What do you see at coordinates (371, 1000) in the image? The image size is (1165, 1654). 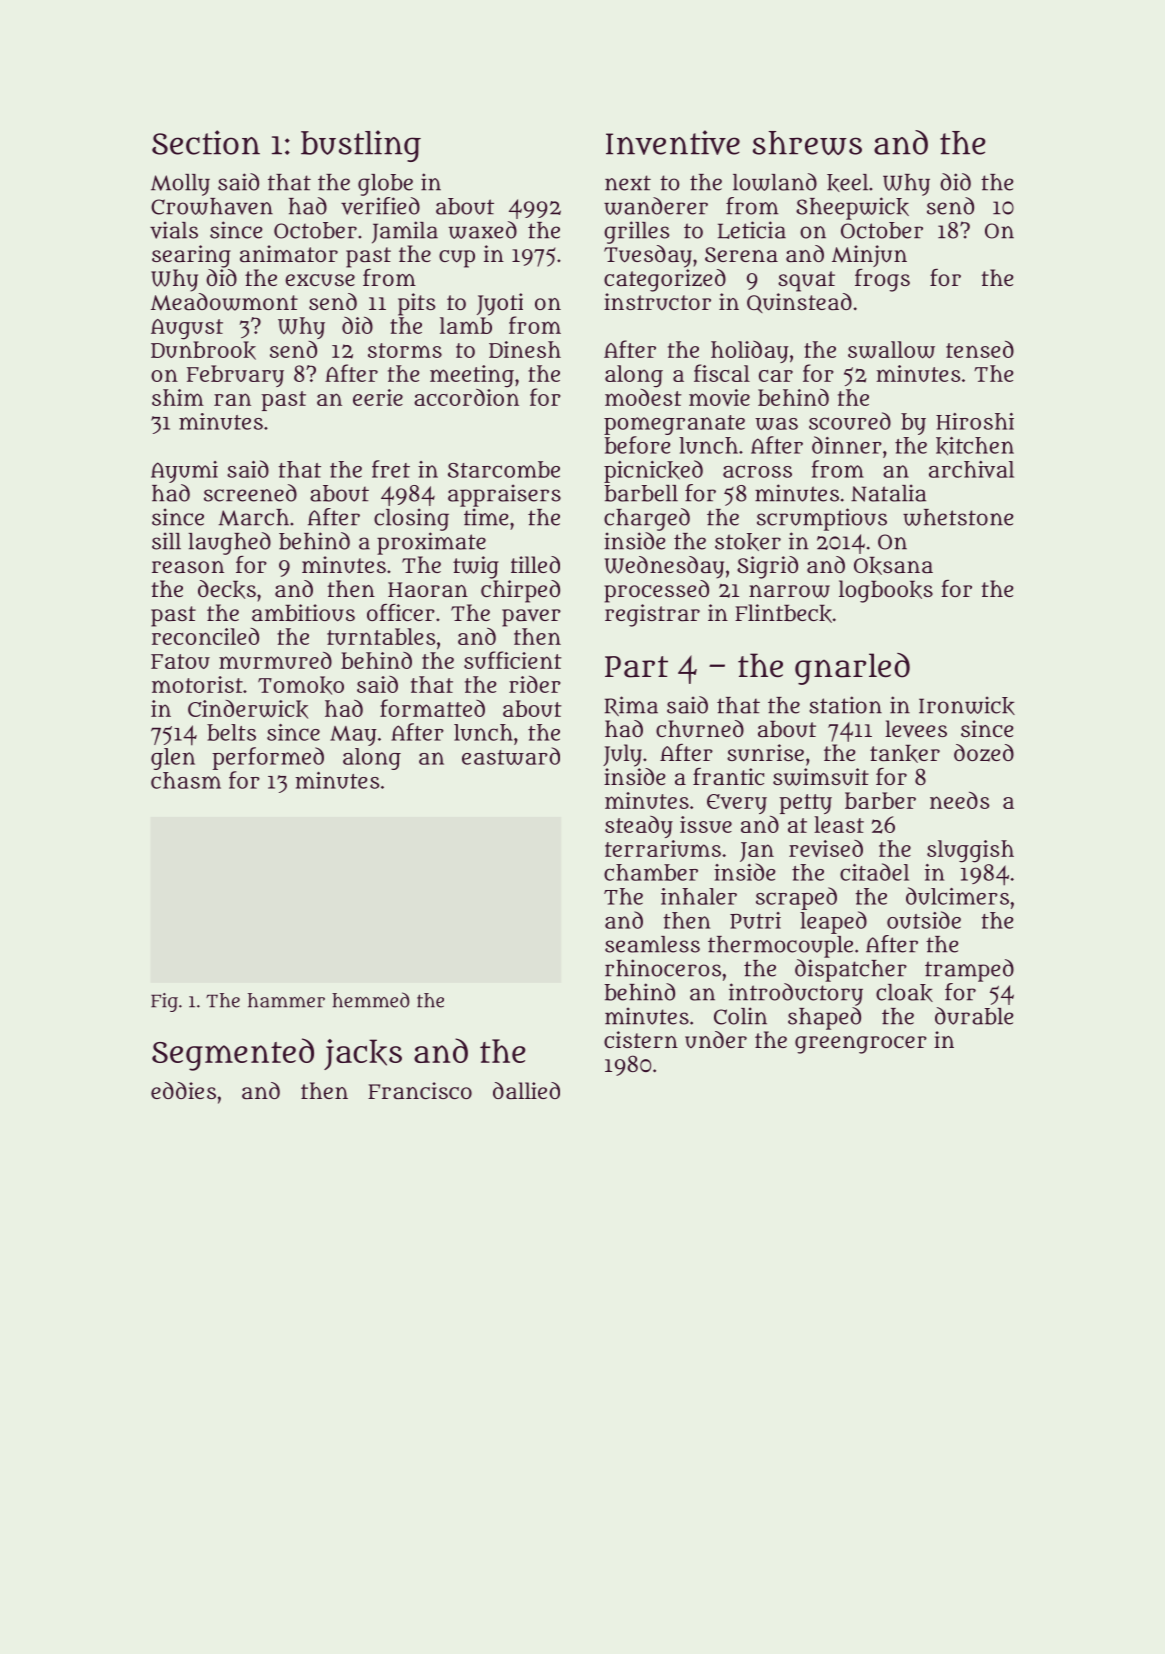 I see `hemmed` at bounding box center [371, 1000].
